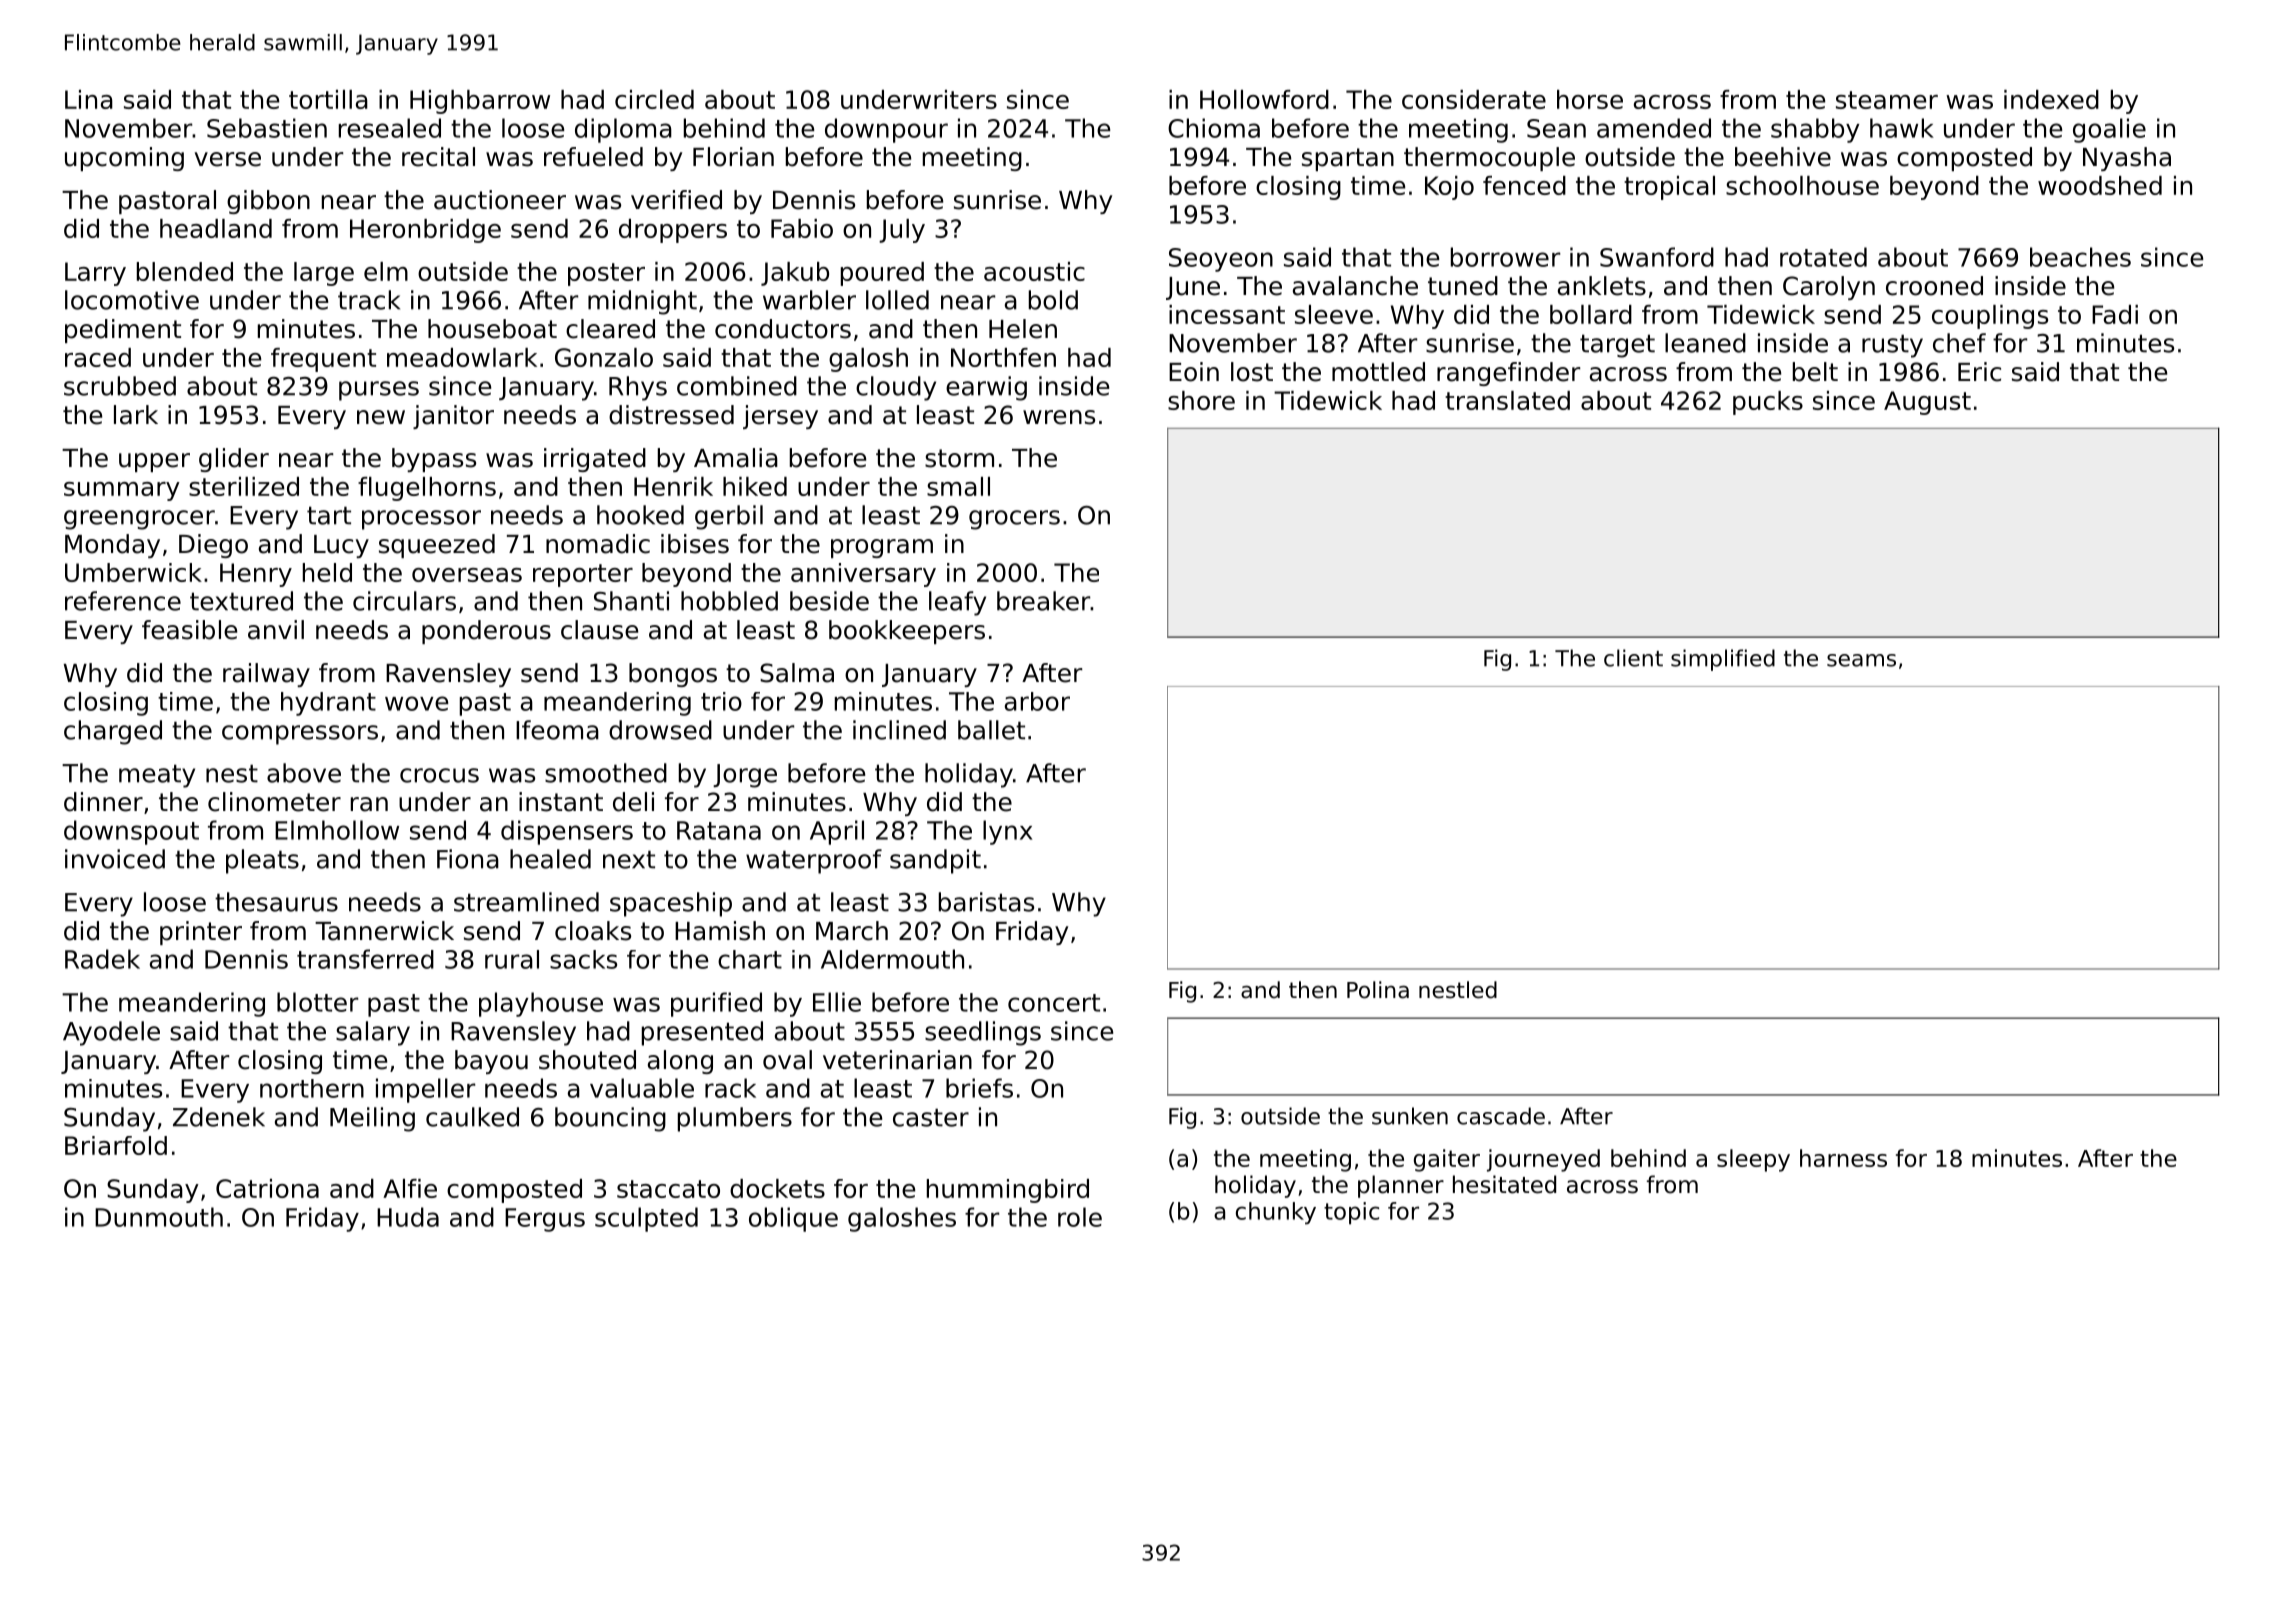 This image has height=1614, width=2282. Describe the element at coordinates (1355, 286) in the image. I see `avalanche` at that location.
